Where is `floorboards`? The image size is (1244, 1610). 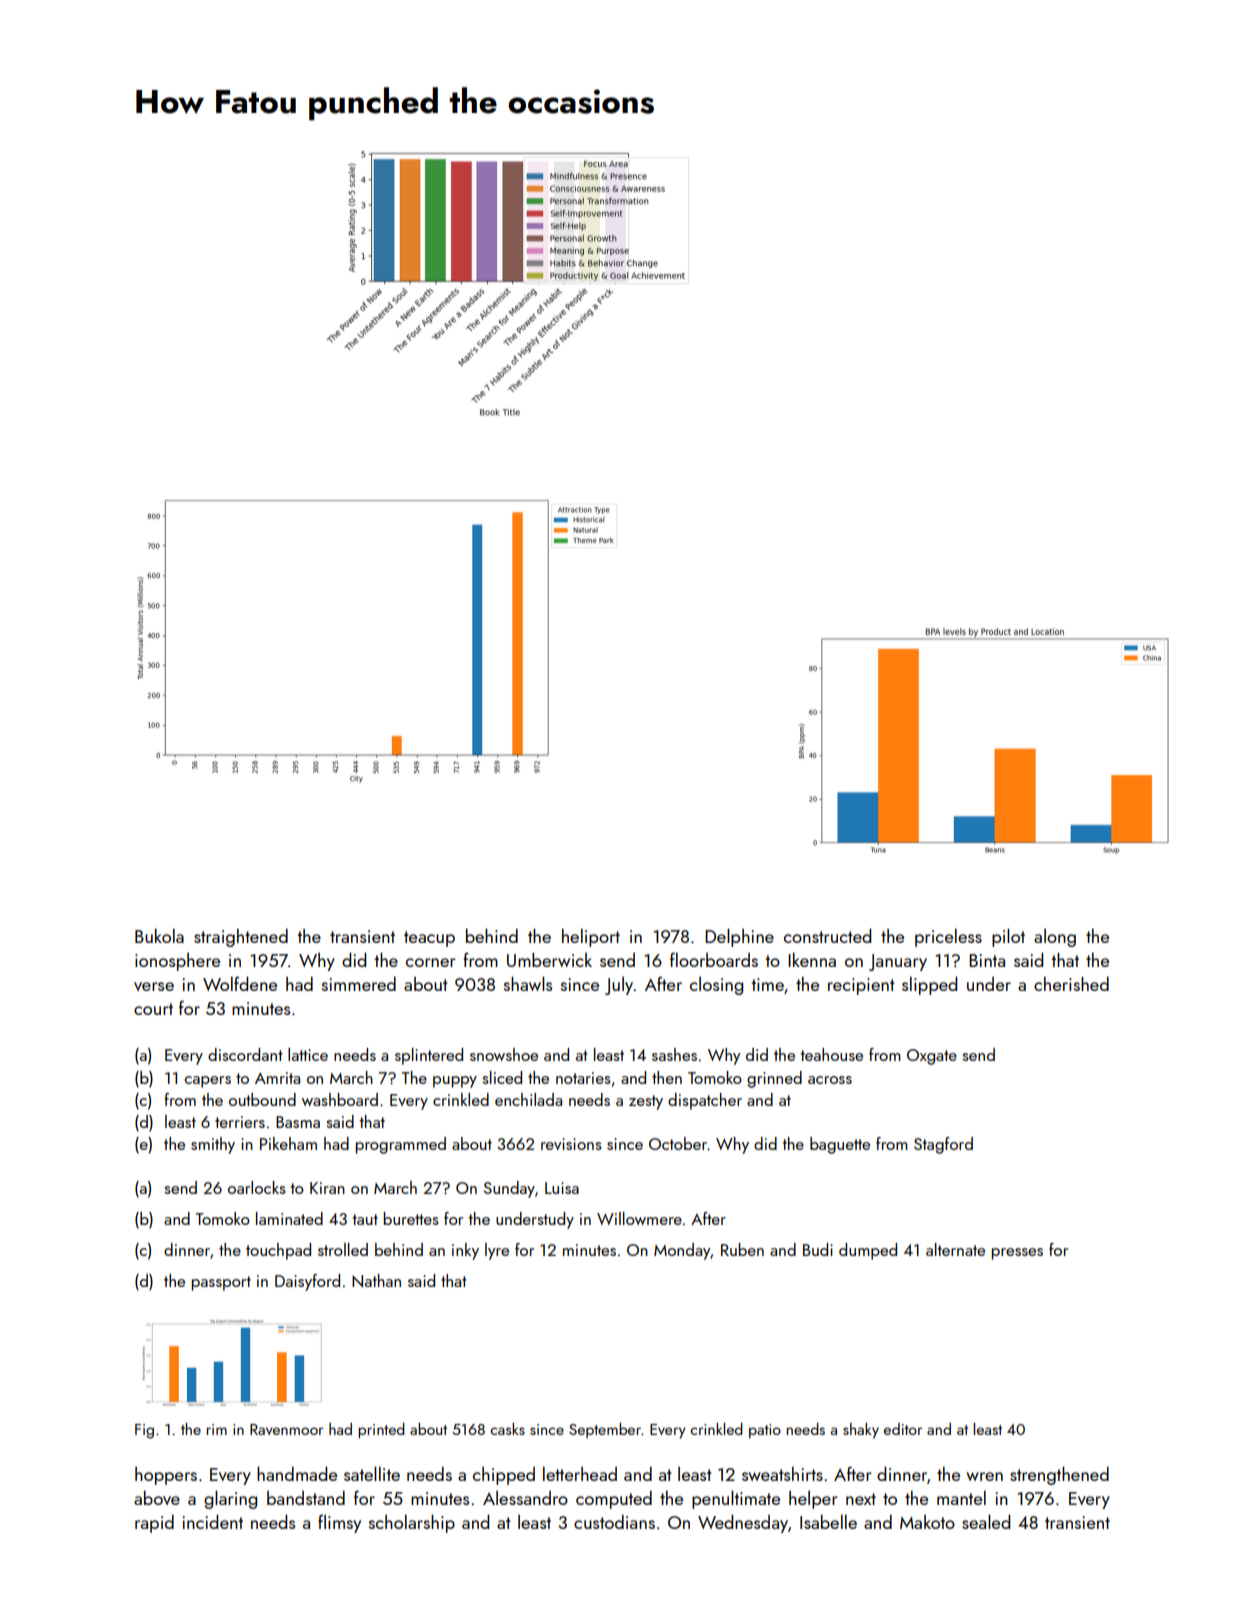 floorboards is located at coordinates (714, 959).
